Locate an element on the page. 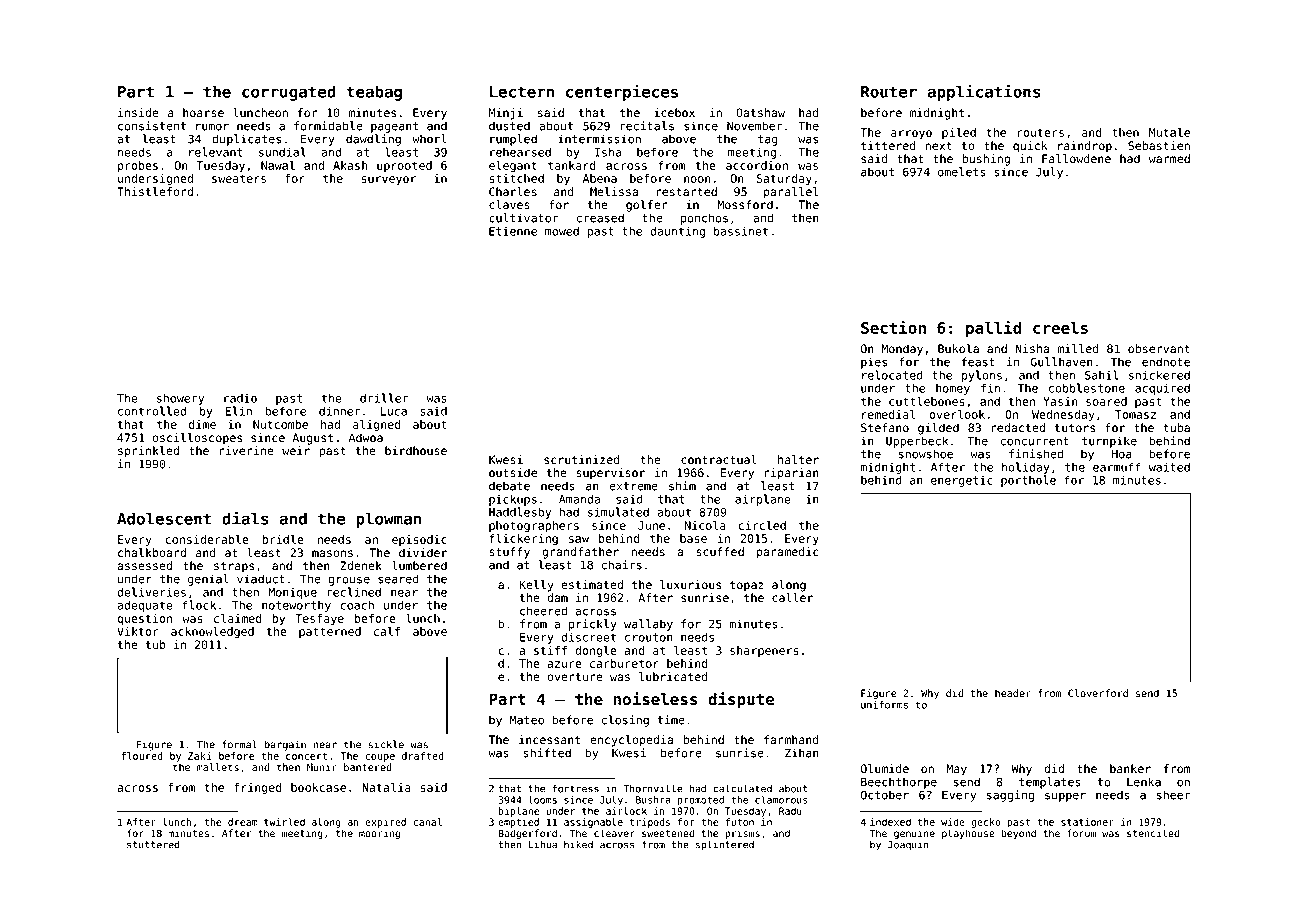 This page has height=924, width=1308. applications is located at coordinates (983, 92).
